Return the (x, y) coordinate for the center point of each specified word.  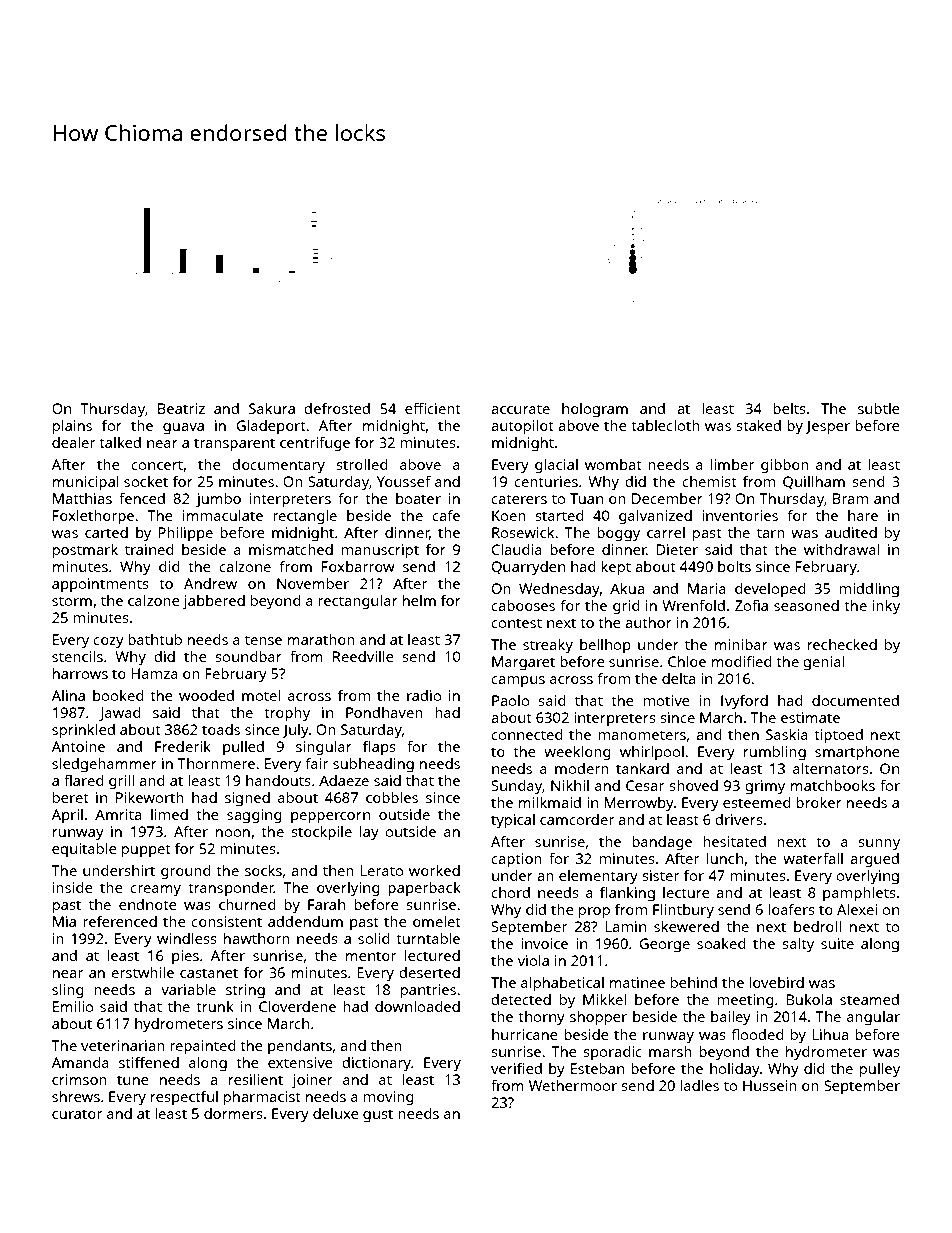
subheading (373, 765)
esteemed (757, 802)
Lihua (830, 1034)
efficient (433, 408)
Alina (68, 695)
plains (72, 427)
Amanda (80, 1062)
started (559, 515)
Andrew (210, 583)
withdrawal (842, 549)
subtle (879, 408)
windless (187, 938)
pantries (428, 991)
